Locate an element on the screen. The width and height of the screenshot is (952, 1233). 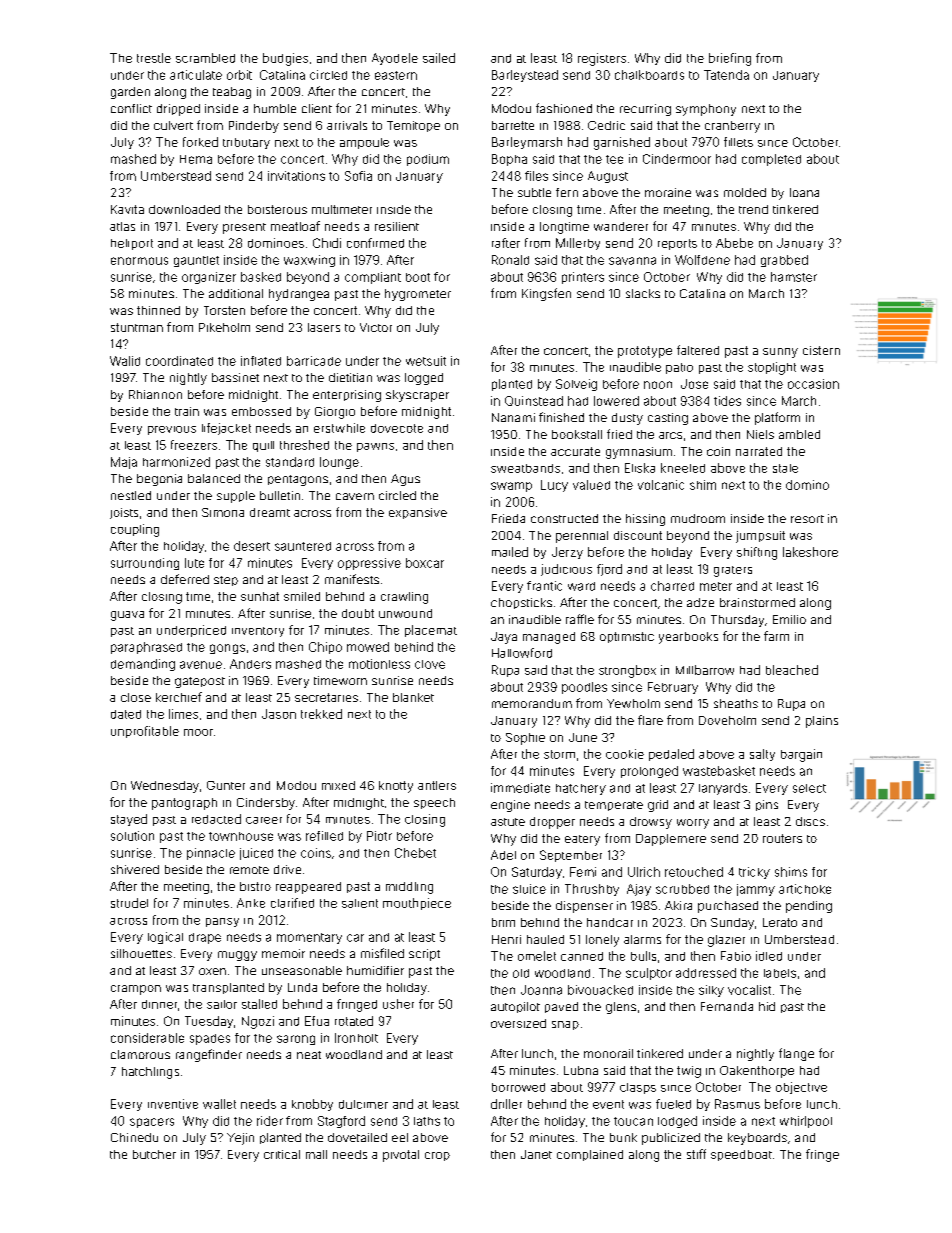
platform is located at coordinates (777, 418).
